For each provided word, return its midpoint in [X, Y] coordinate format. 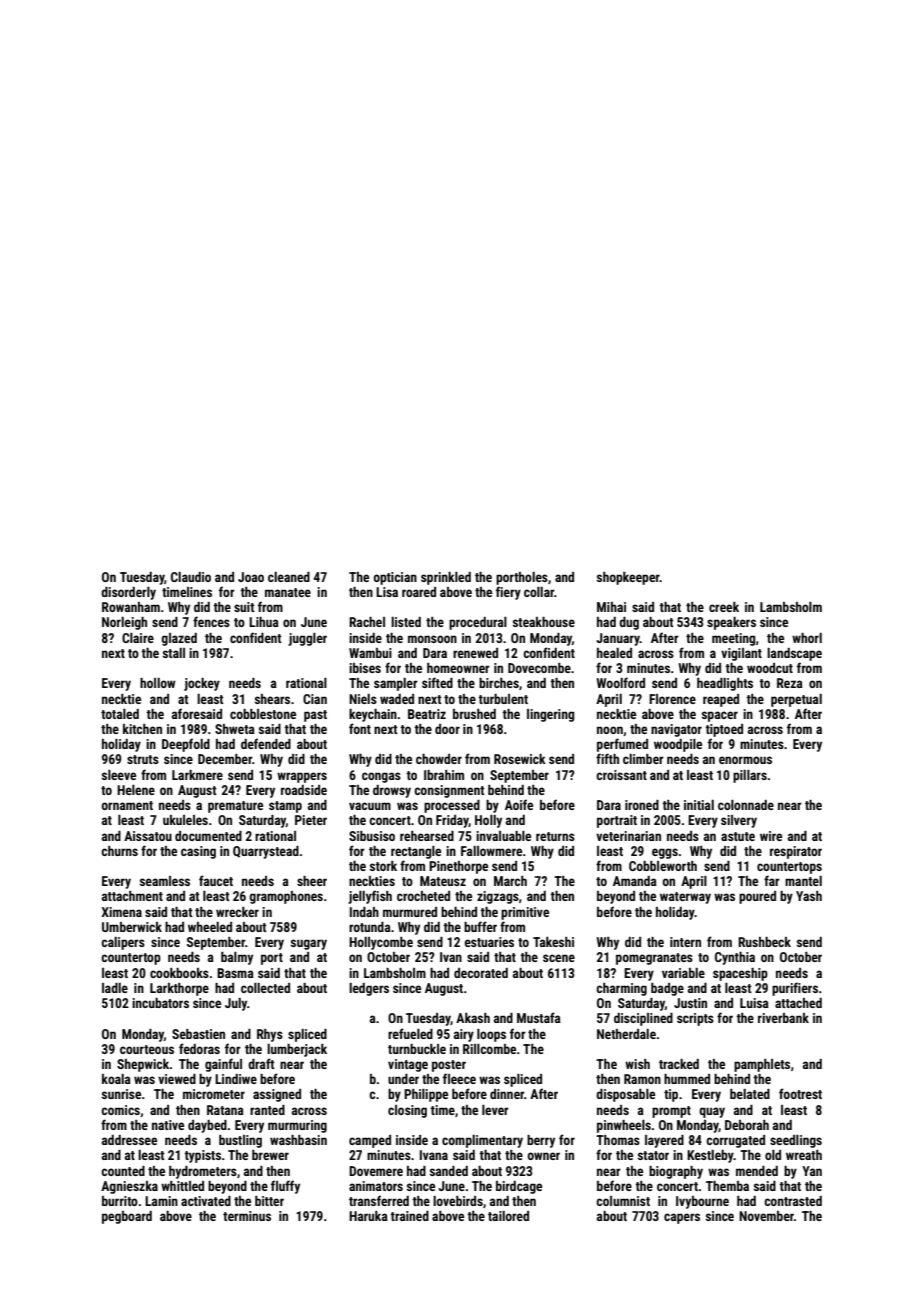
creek [724, 607]
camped [370, 1141]
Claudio [191, 577]
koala [116, 1079]
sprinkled [446, 578]
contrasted [793, 1201]
